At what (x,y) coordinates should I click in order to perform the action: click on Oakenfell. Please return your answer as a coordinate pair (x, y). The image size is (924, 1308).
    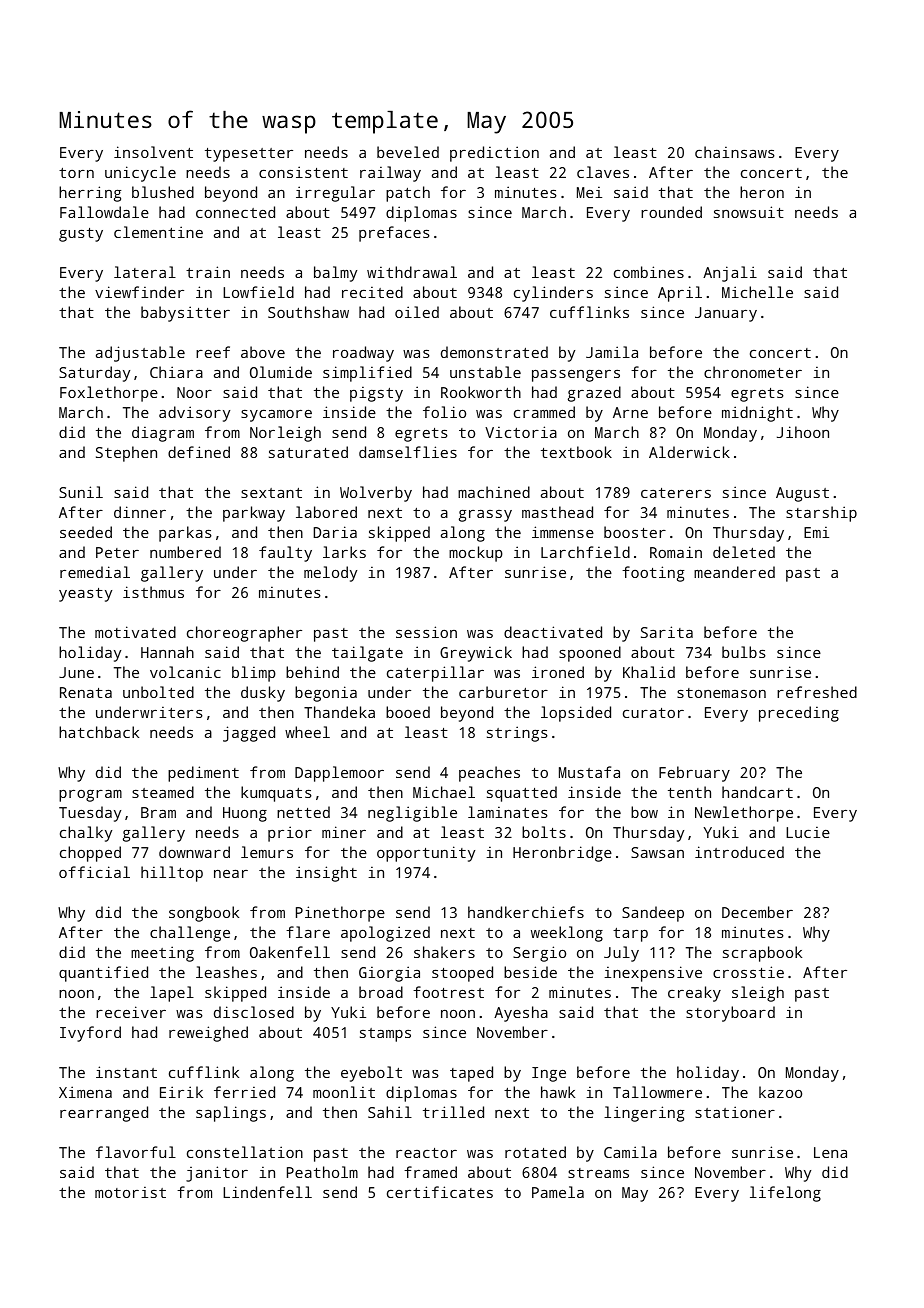
    Looking at the image, I should click on (290, 952).
